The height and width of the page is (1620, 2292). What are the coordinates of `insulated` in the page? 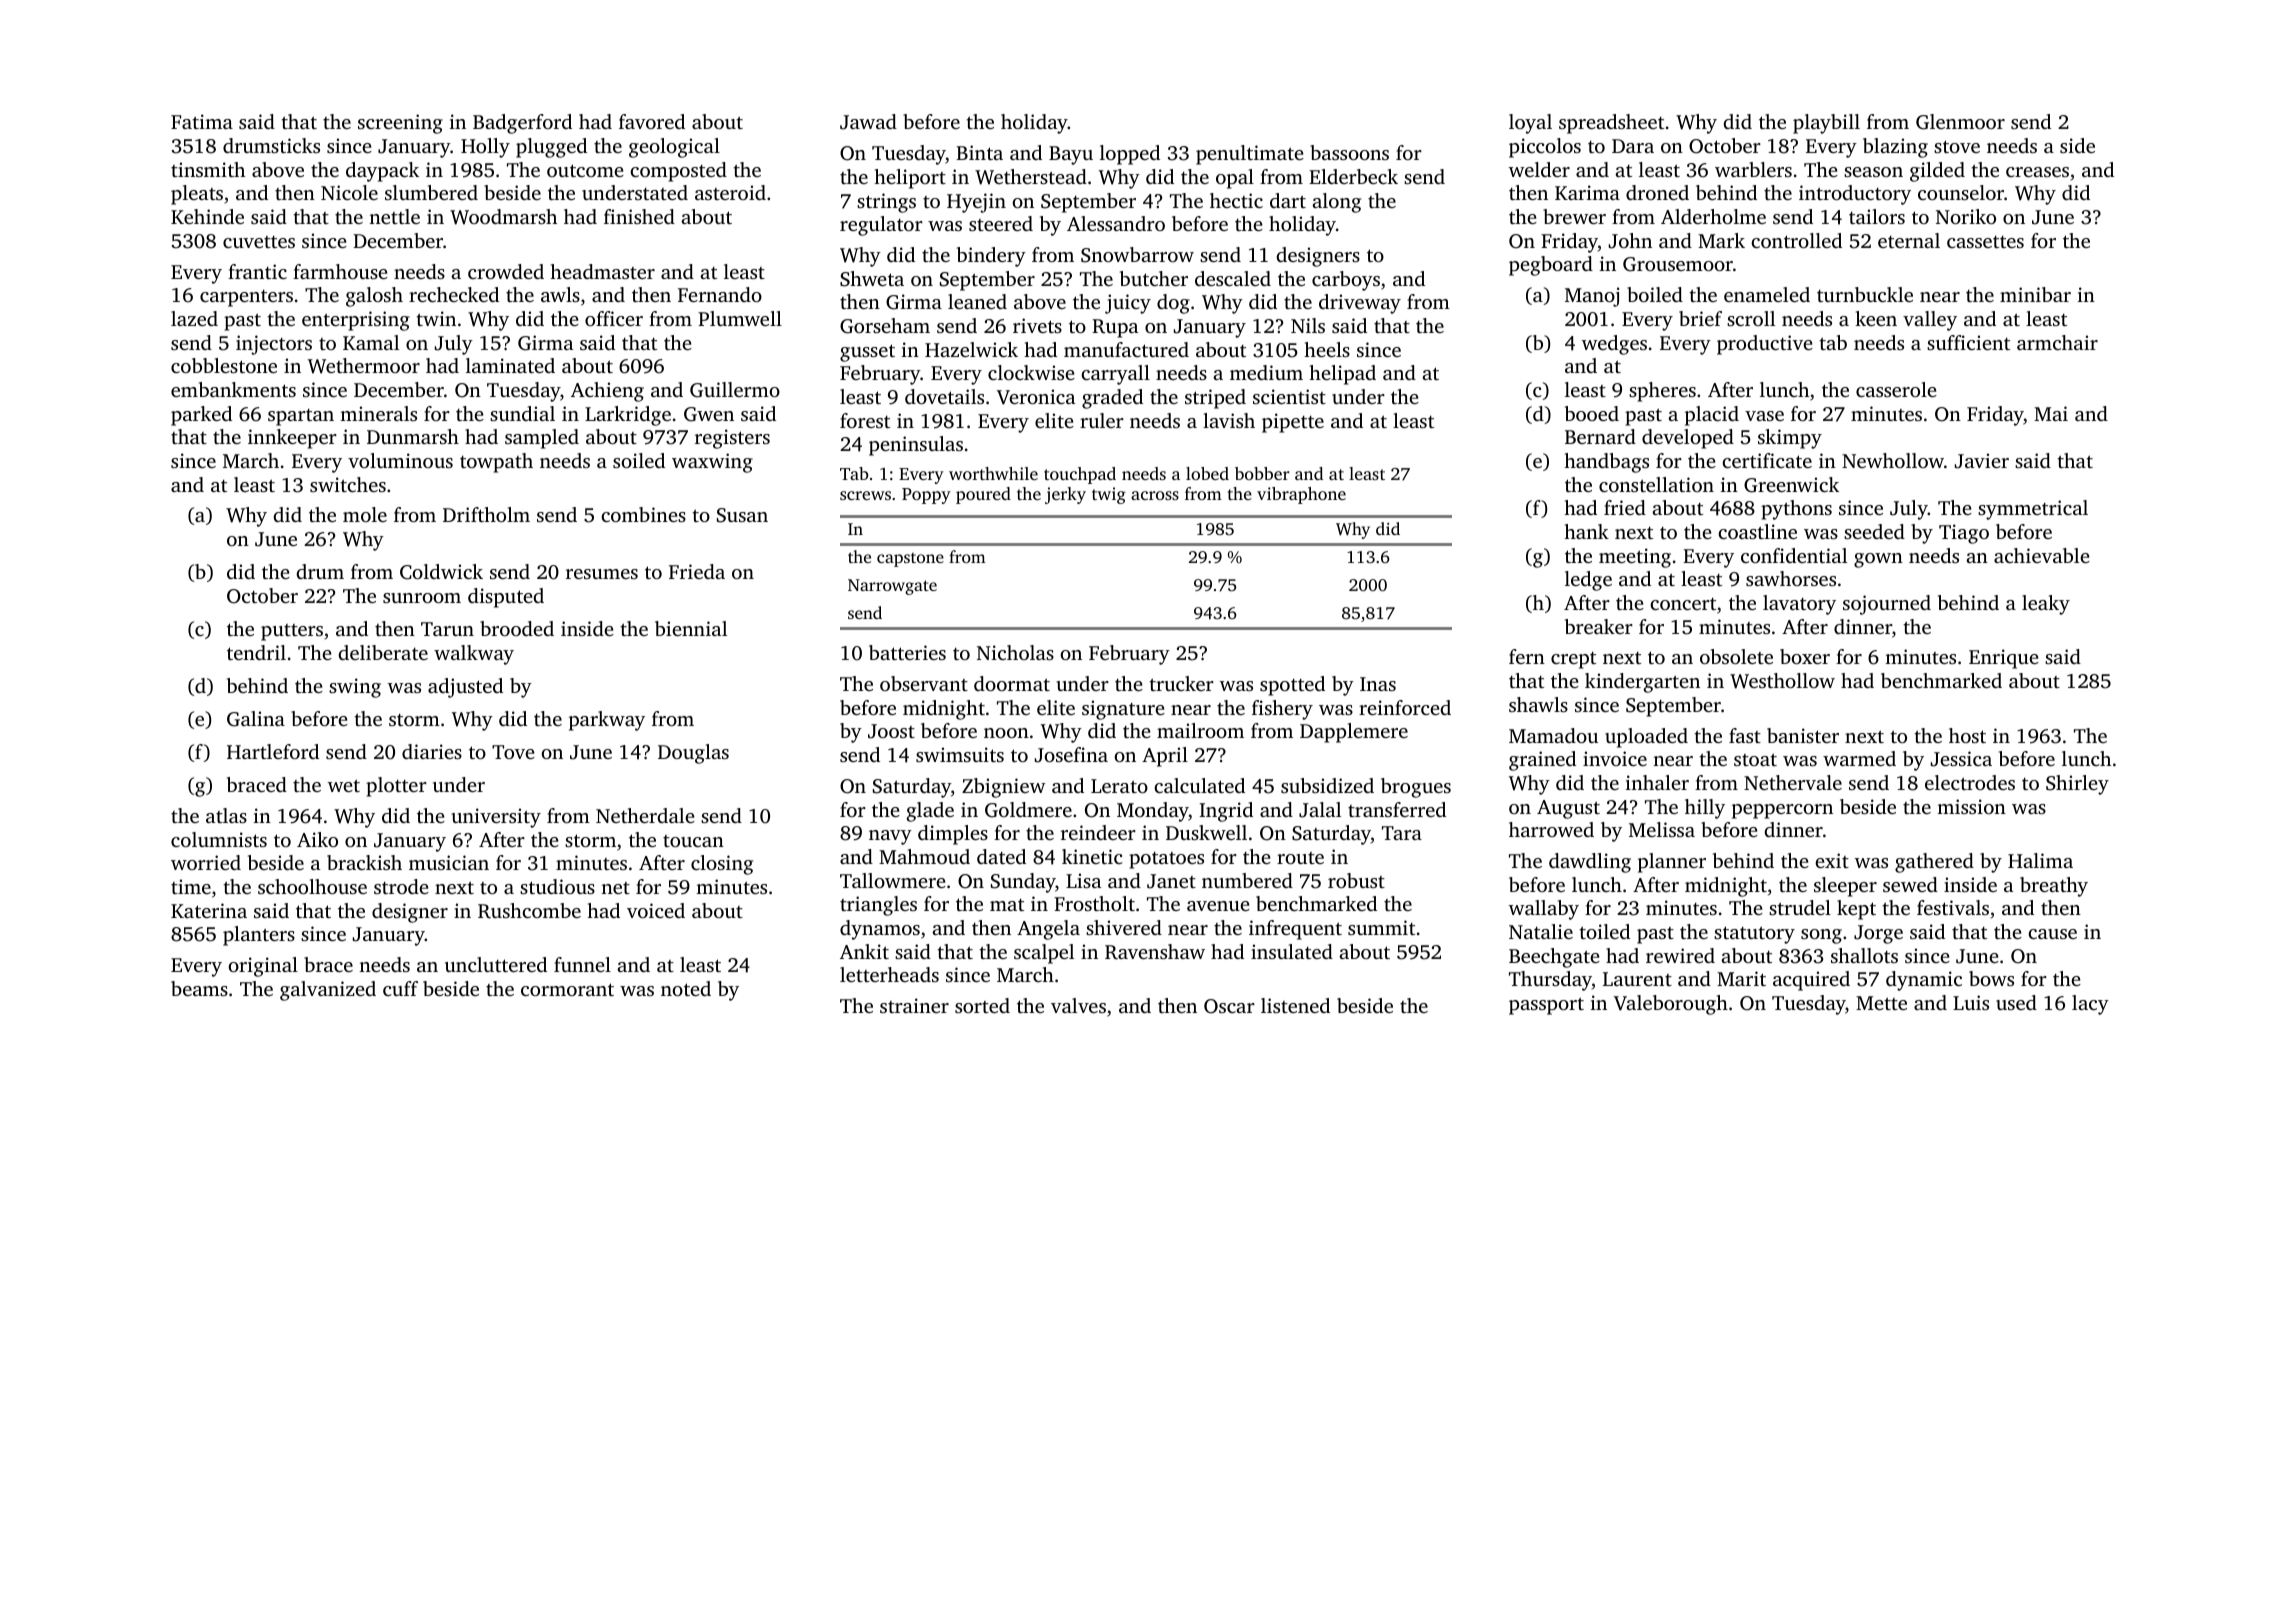 It's located at (1292, 951).
